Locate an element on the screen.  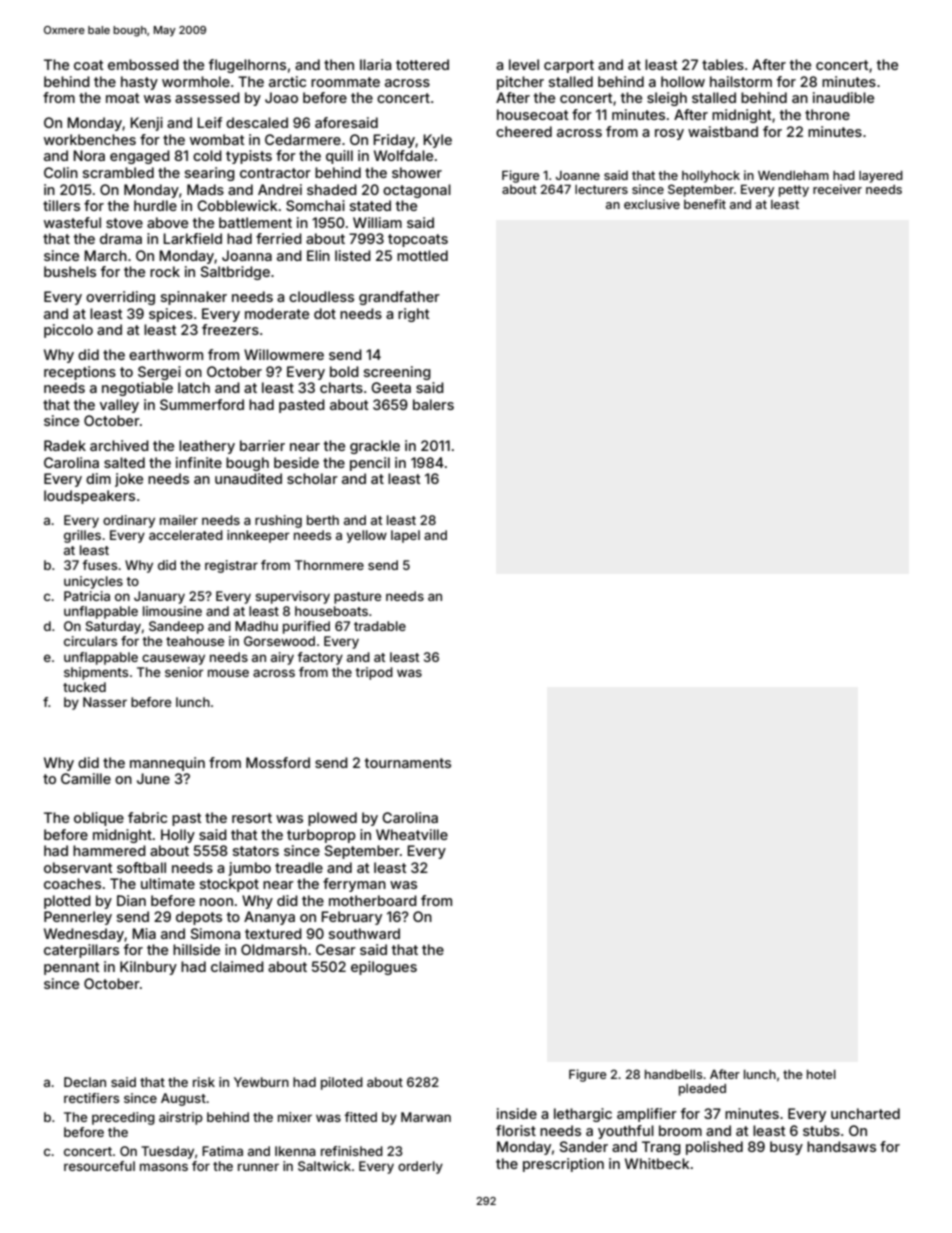
pennant is located at coordinates (72, 968).
